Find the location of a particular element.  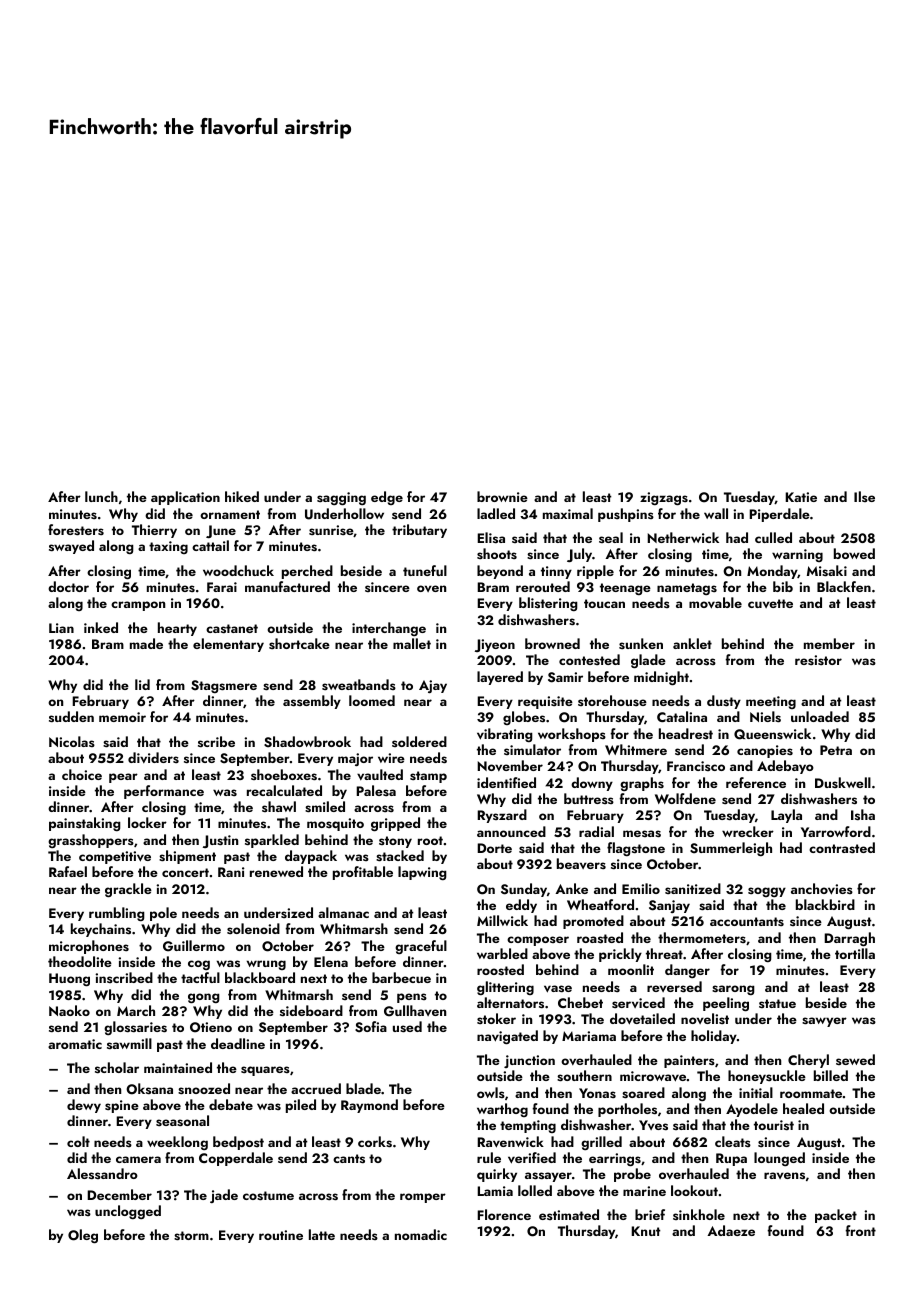

keychains is located at coordinates (101, 930).
